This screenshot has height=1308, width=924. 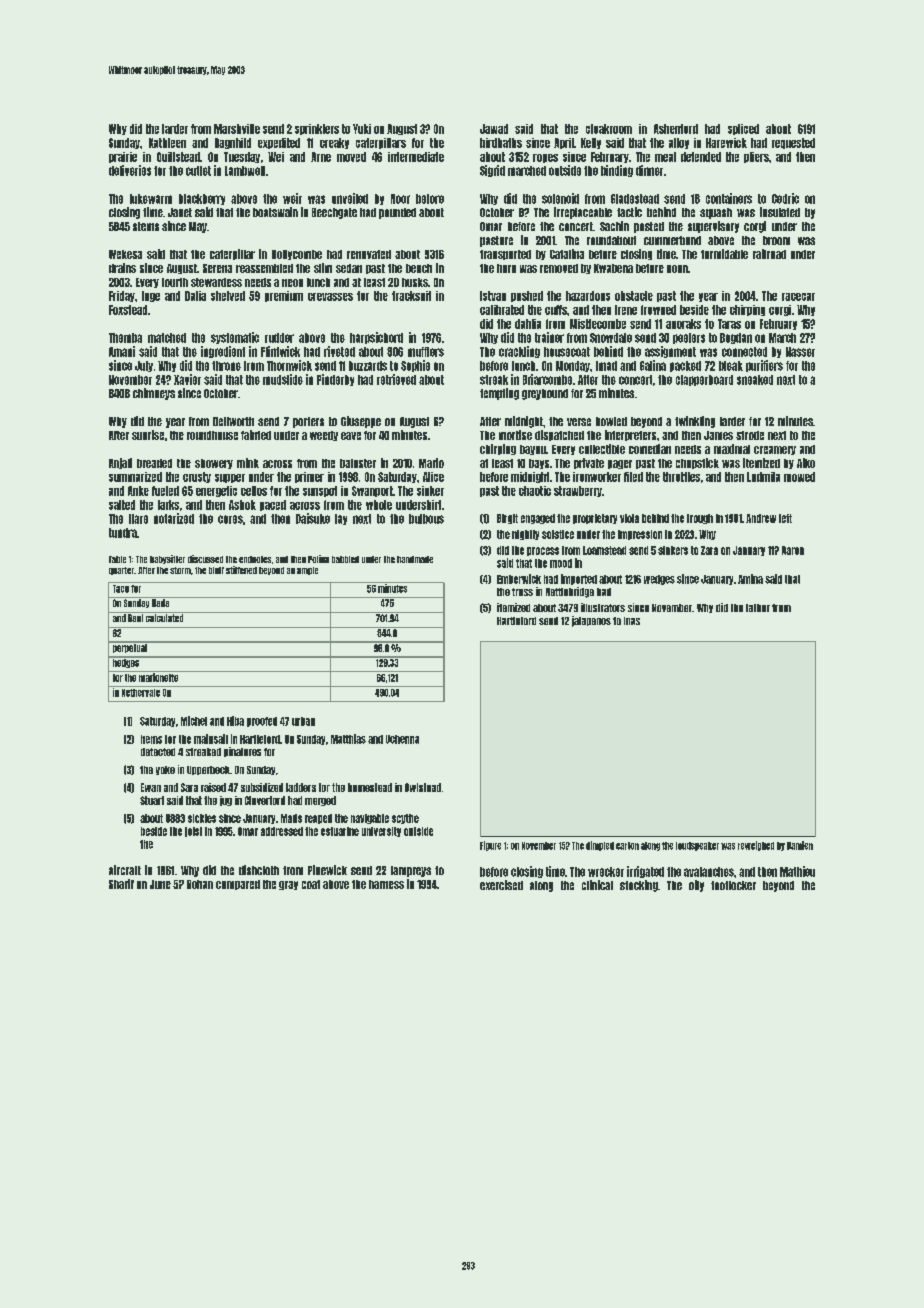 I want to click on creaky, so click(x=334, y=143).
